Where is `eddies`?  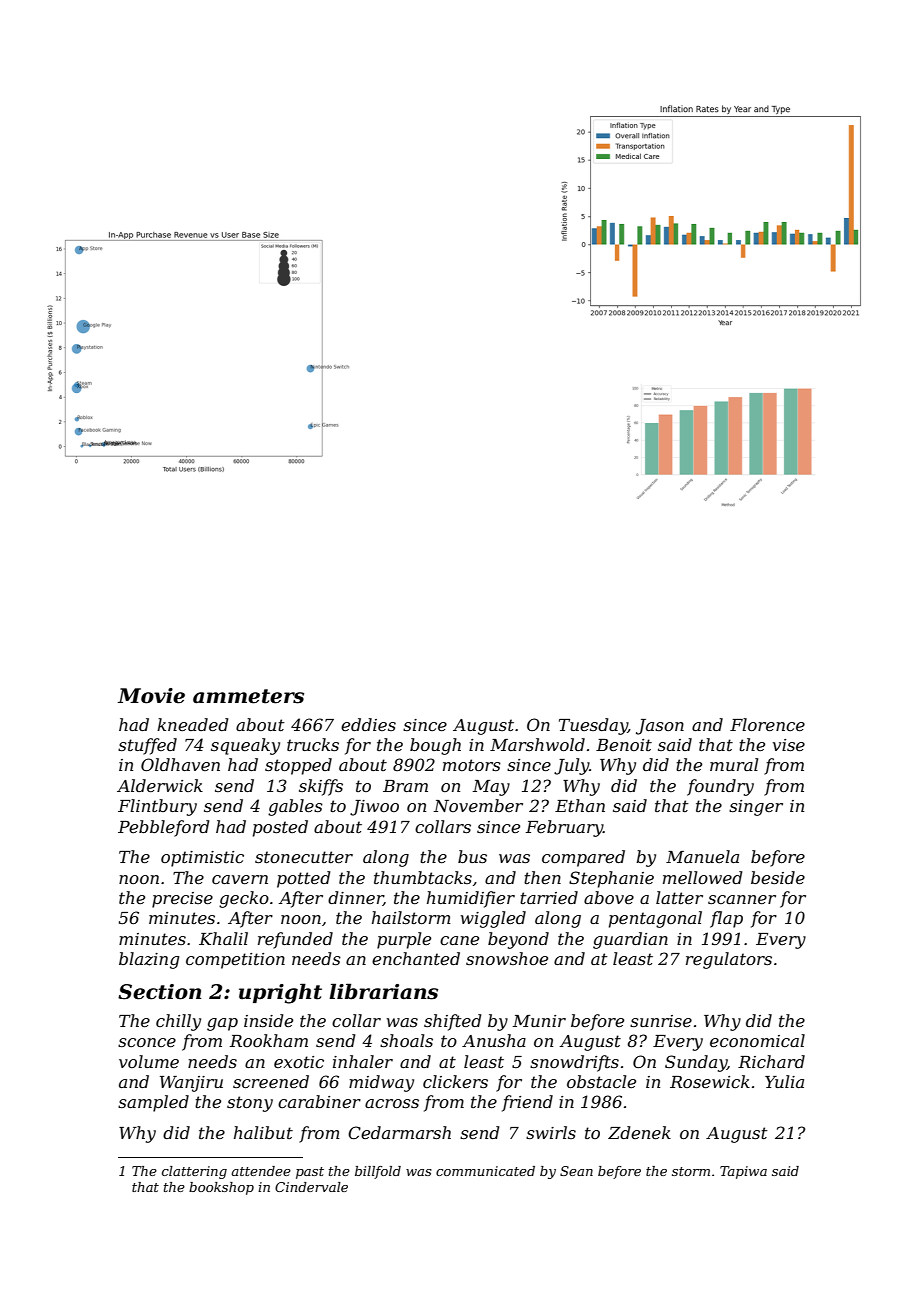
eddies is located at coordinates (368, 724).
